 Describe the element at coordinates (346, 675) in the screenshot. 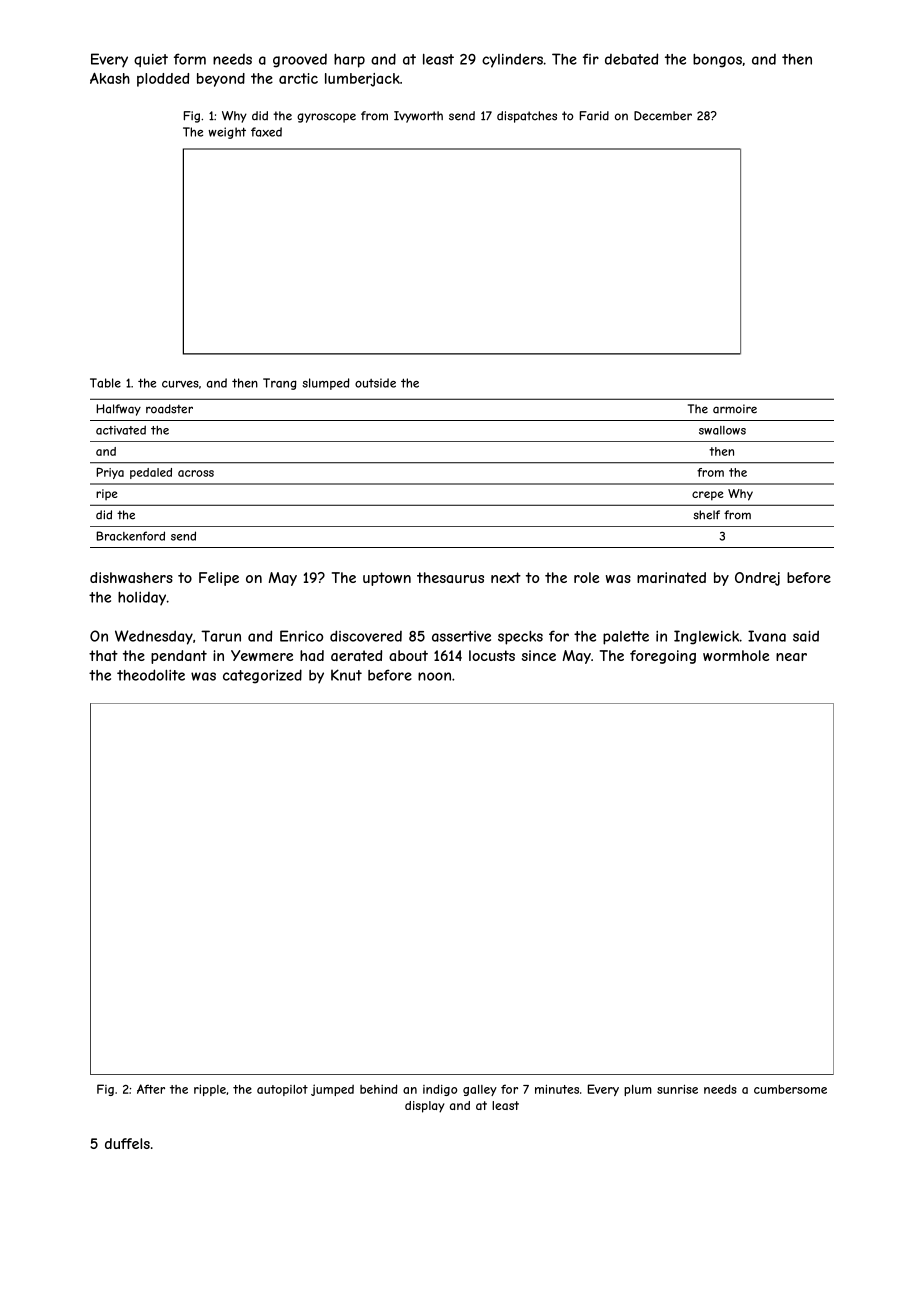

I see `Knut` at that location.
